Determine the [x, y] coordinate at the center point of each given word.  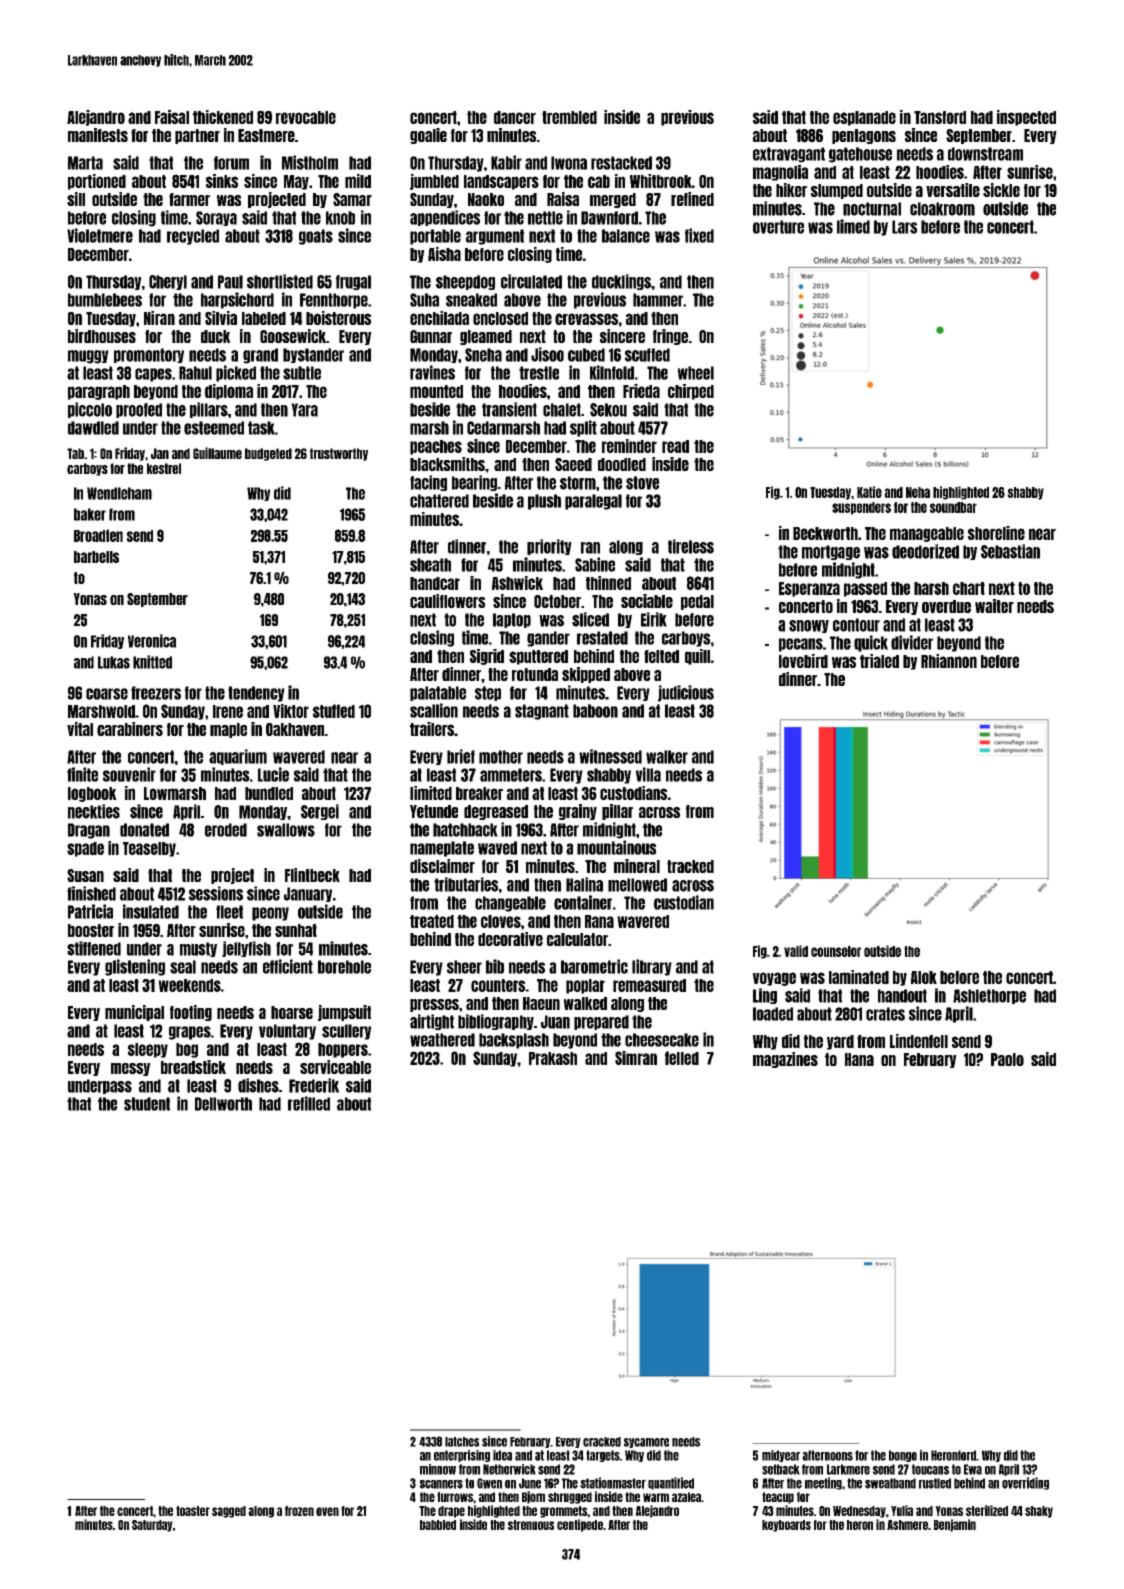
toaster [193, 1511]
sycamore [646, 1443]
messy [130, 1069]
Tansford [940, 117]
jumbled [434, 182]
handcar [435, 583]
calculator [577, 939]
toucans [930, 1469]
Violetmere [100, 235]
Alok [923, 977]
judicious [686, 693]
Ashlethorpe [989, 996]
